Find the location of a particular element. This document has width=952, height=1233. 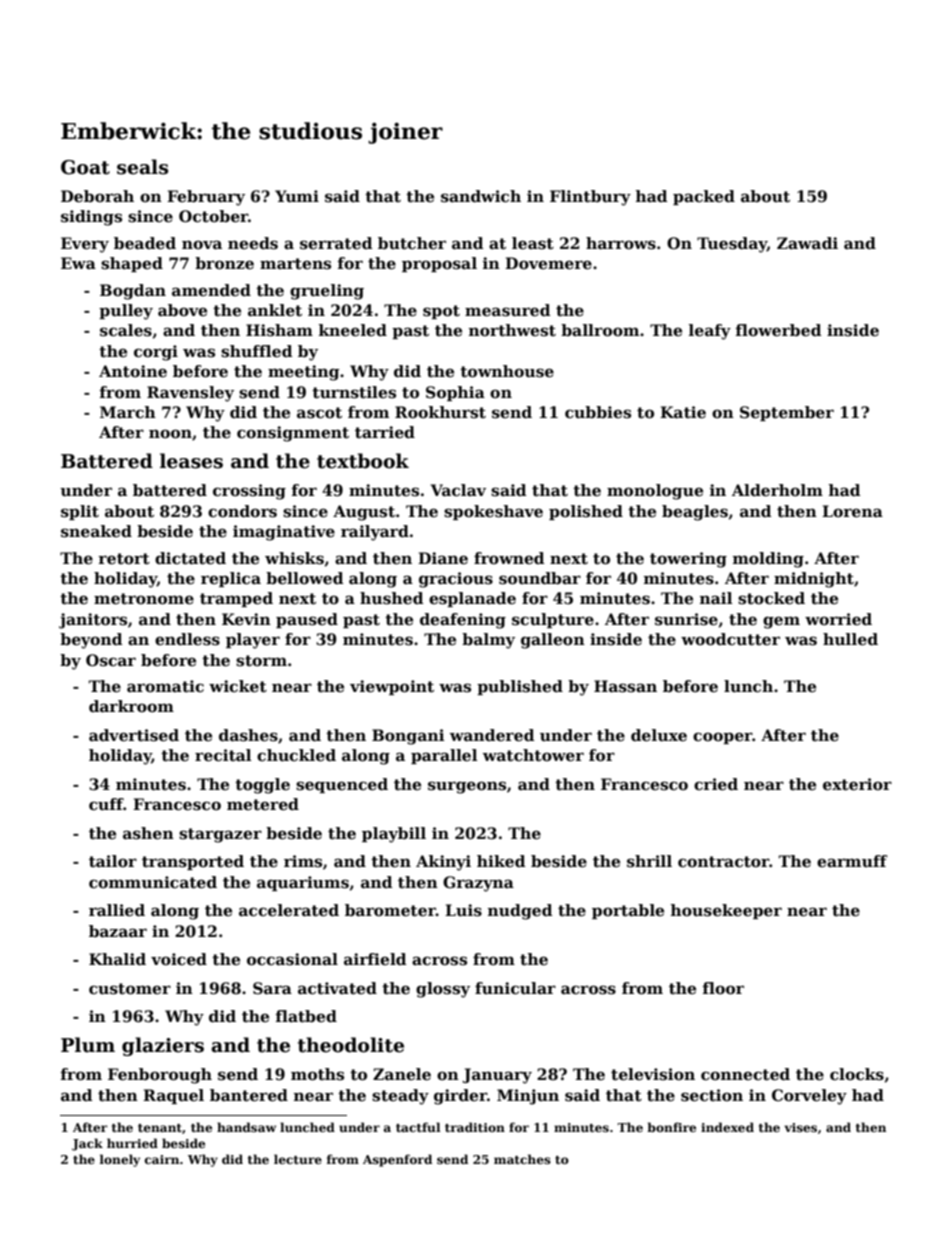

sidings is located at coordinates (91, 218).
